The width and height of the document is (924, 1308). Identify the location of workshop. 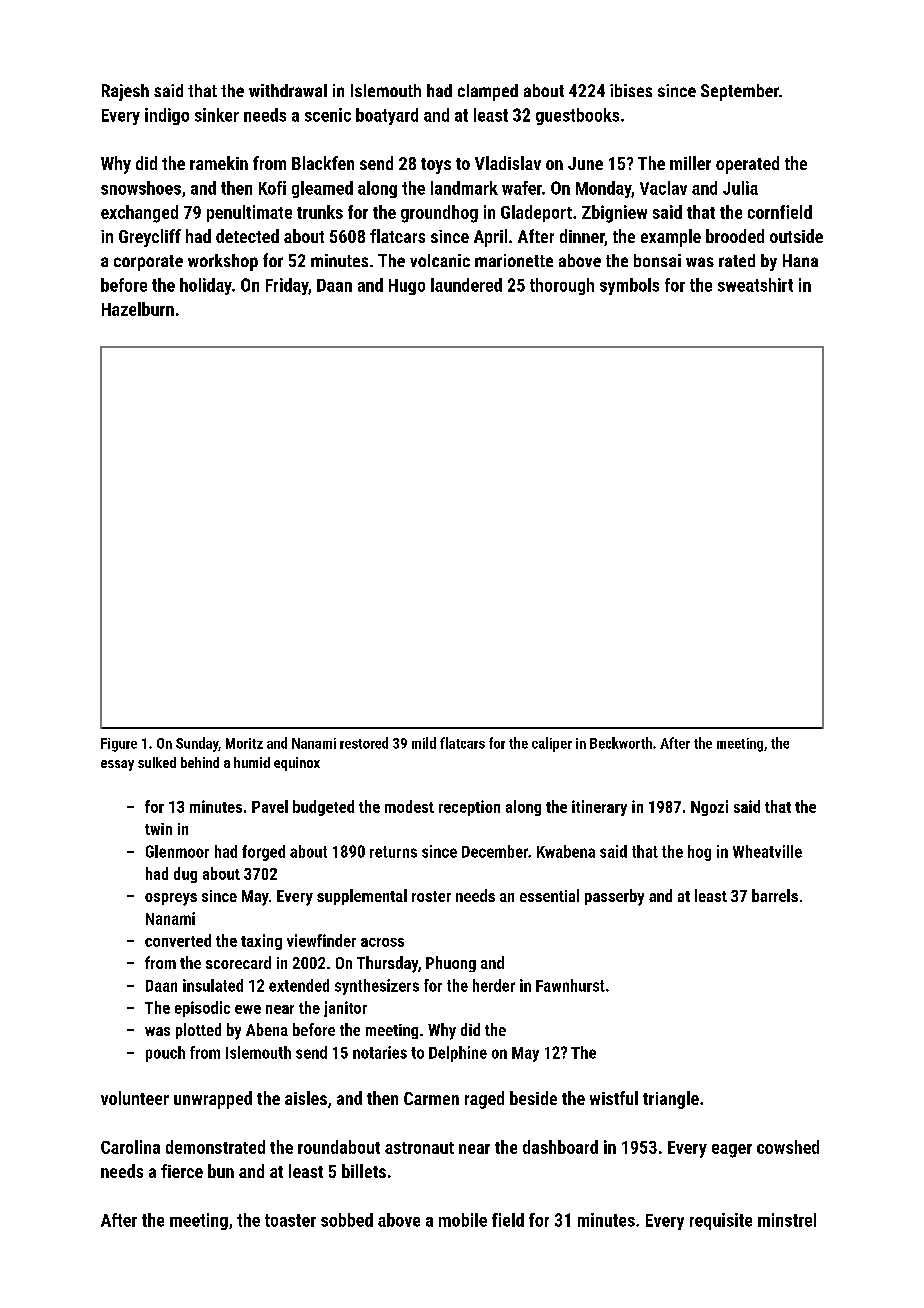
(223, 262).
